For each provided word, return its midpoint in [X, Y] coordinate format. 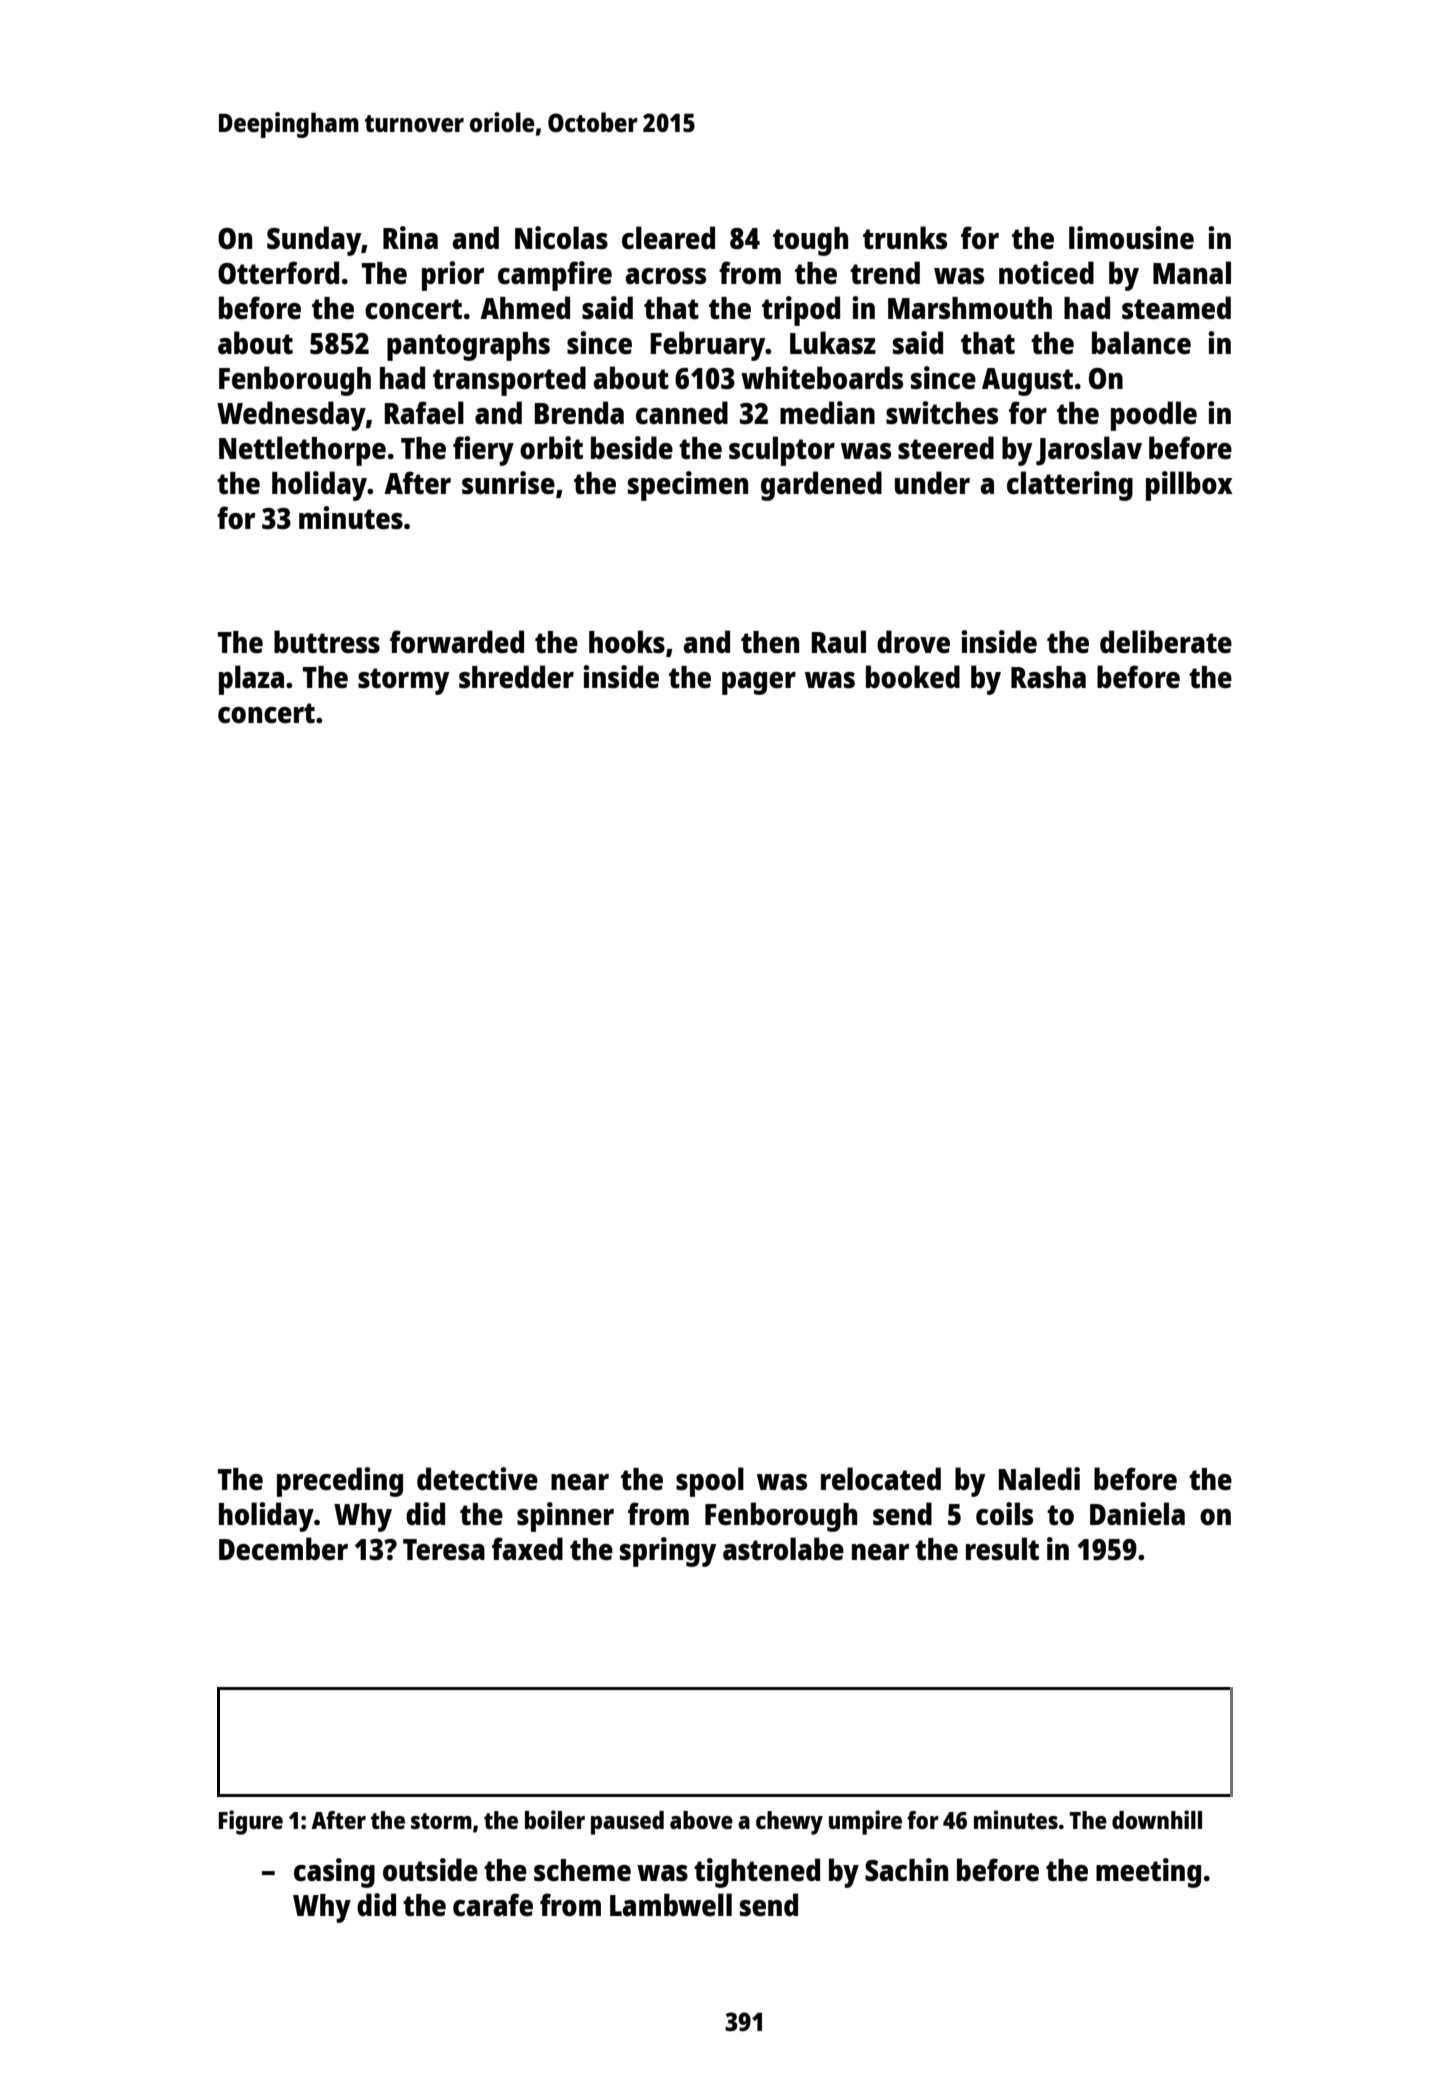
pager [759, 683]
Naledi [1039, 1479]
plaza [251, 680]
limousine [1131, 238]
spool [710, 1482]
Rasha [1048, 677]
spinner [565, 1517]
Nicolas [561, 238]
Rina [410, 237]
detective [477, 1479]
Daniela [1137, 1514]
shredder [516, 676]
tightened [757, 1873]
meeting [1148, 1873]
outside [430, 1869]
